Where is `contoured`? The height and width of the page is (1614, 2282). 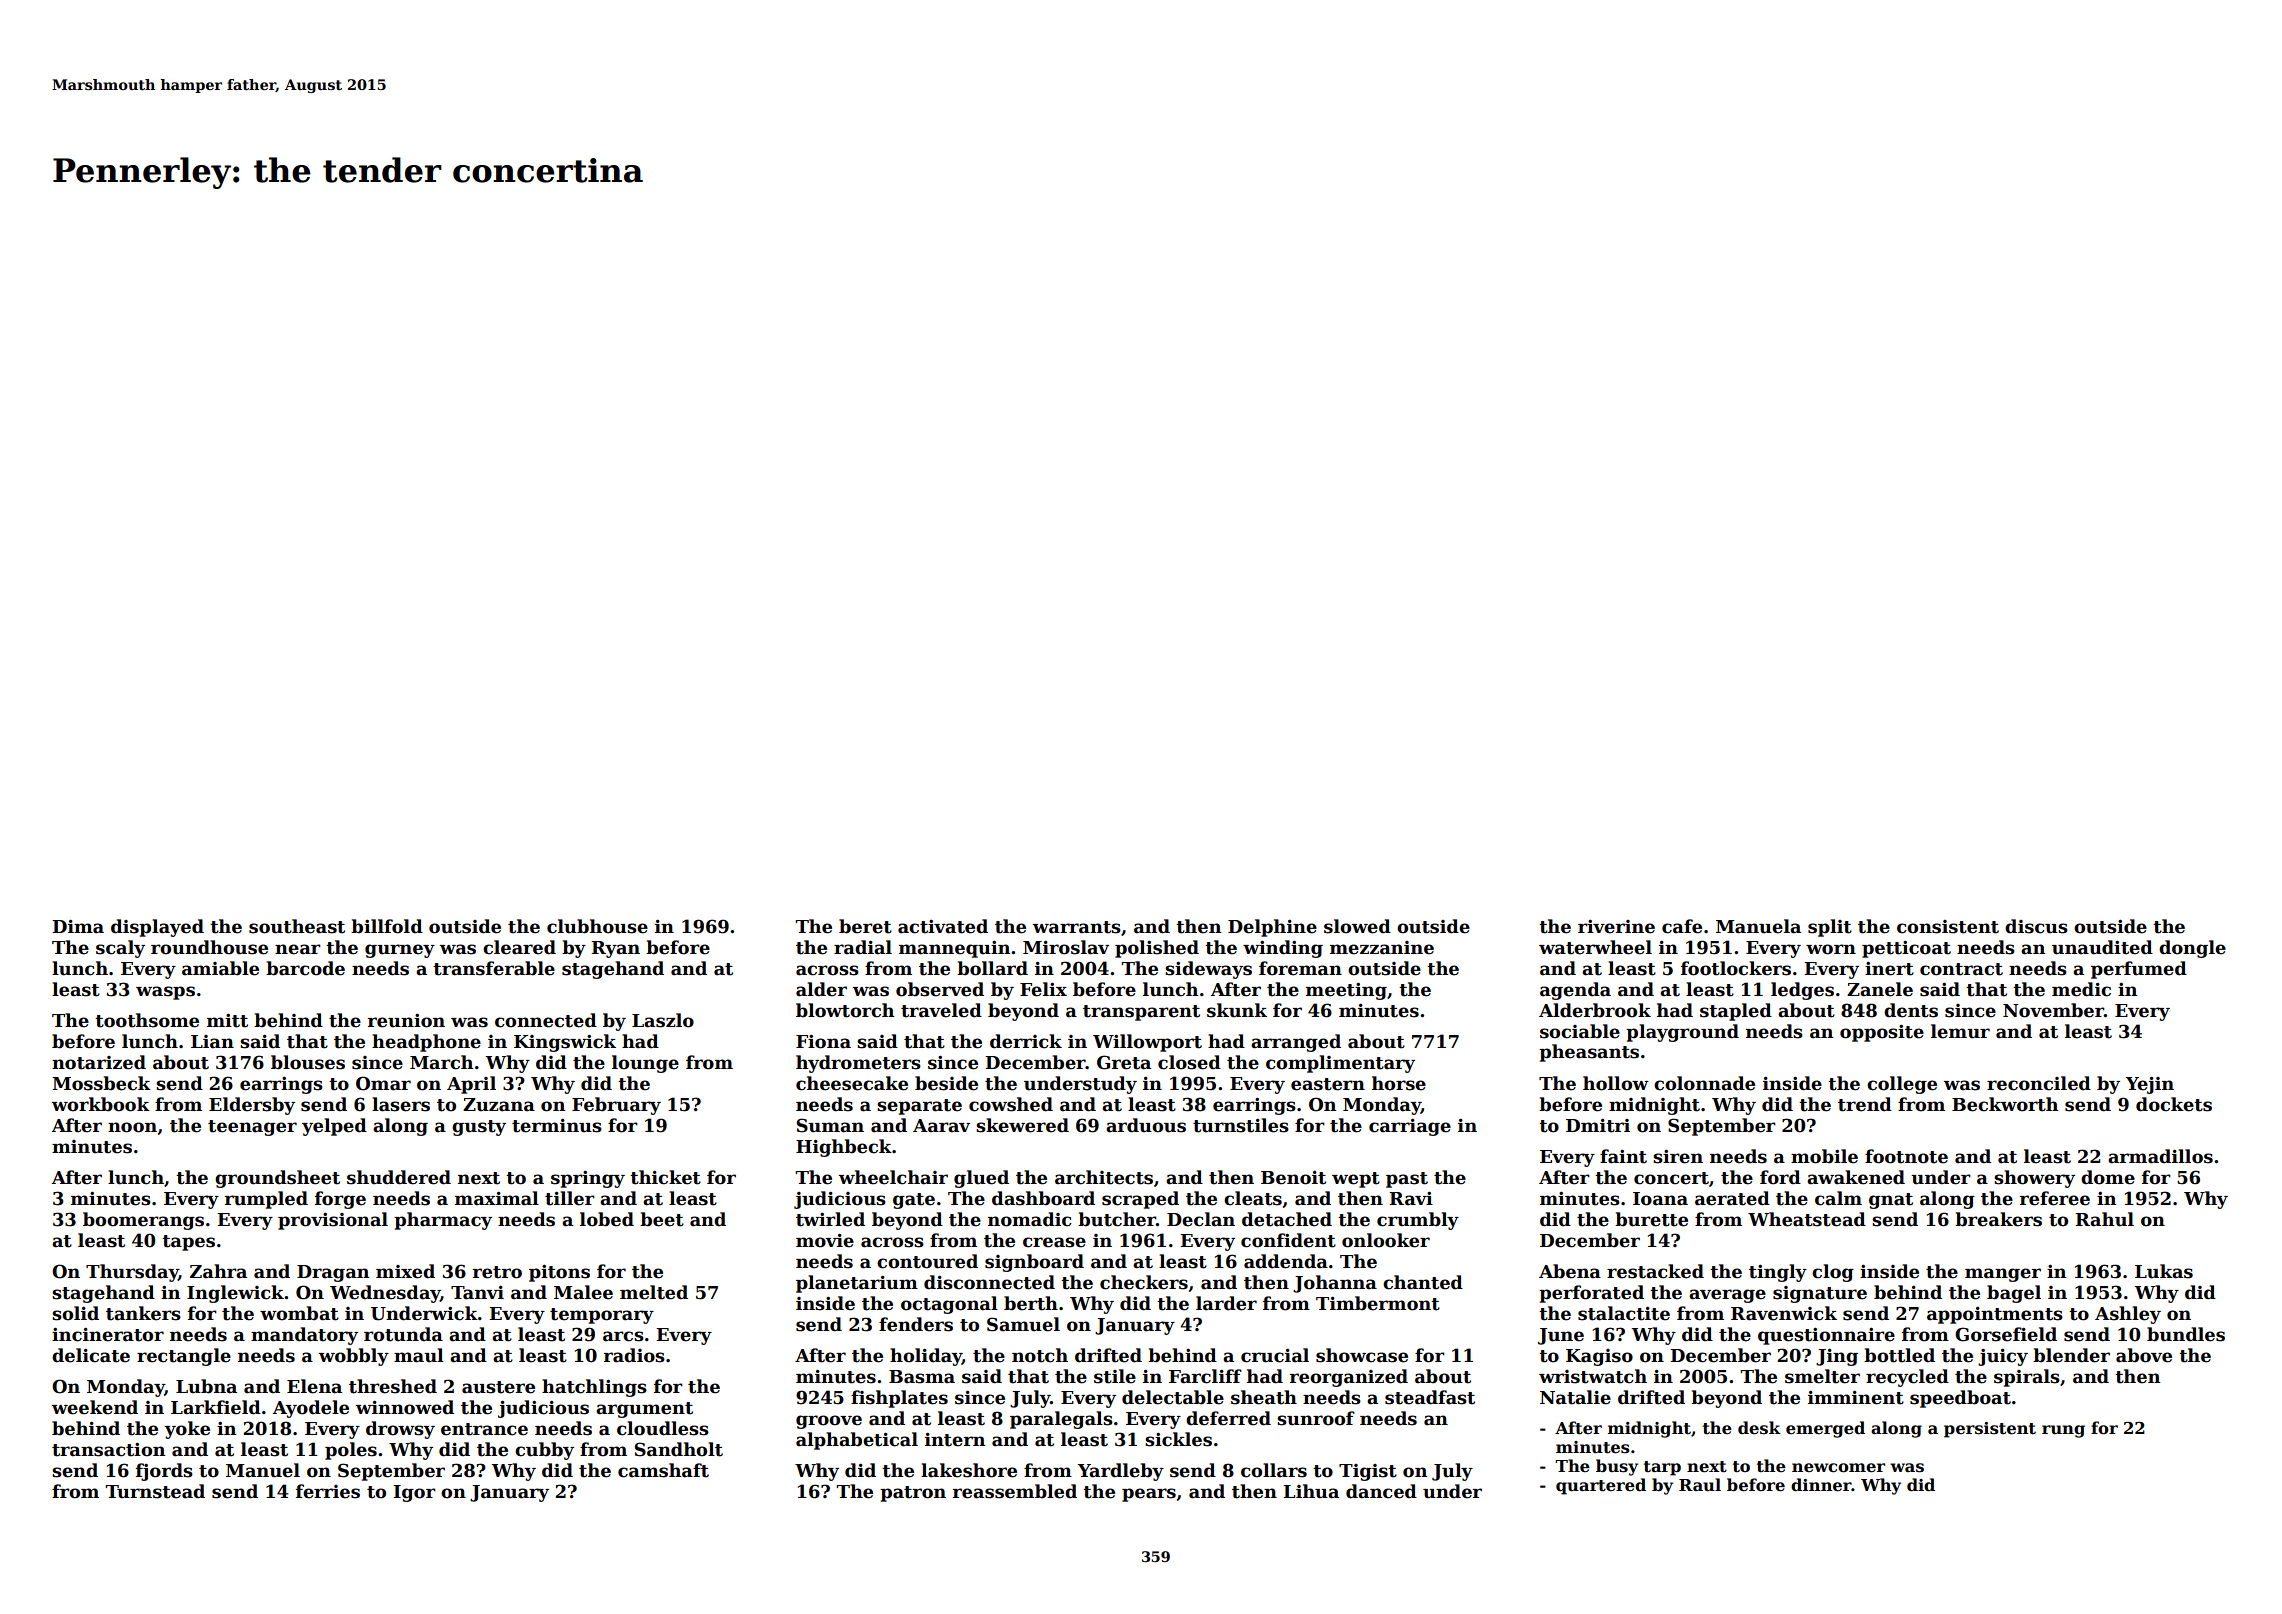 contoured is located at coordinates (927, 1261).
